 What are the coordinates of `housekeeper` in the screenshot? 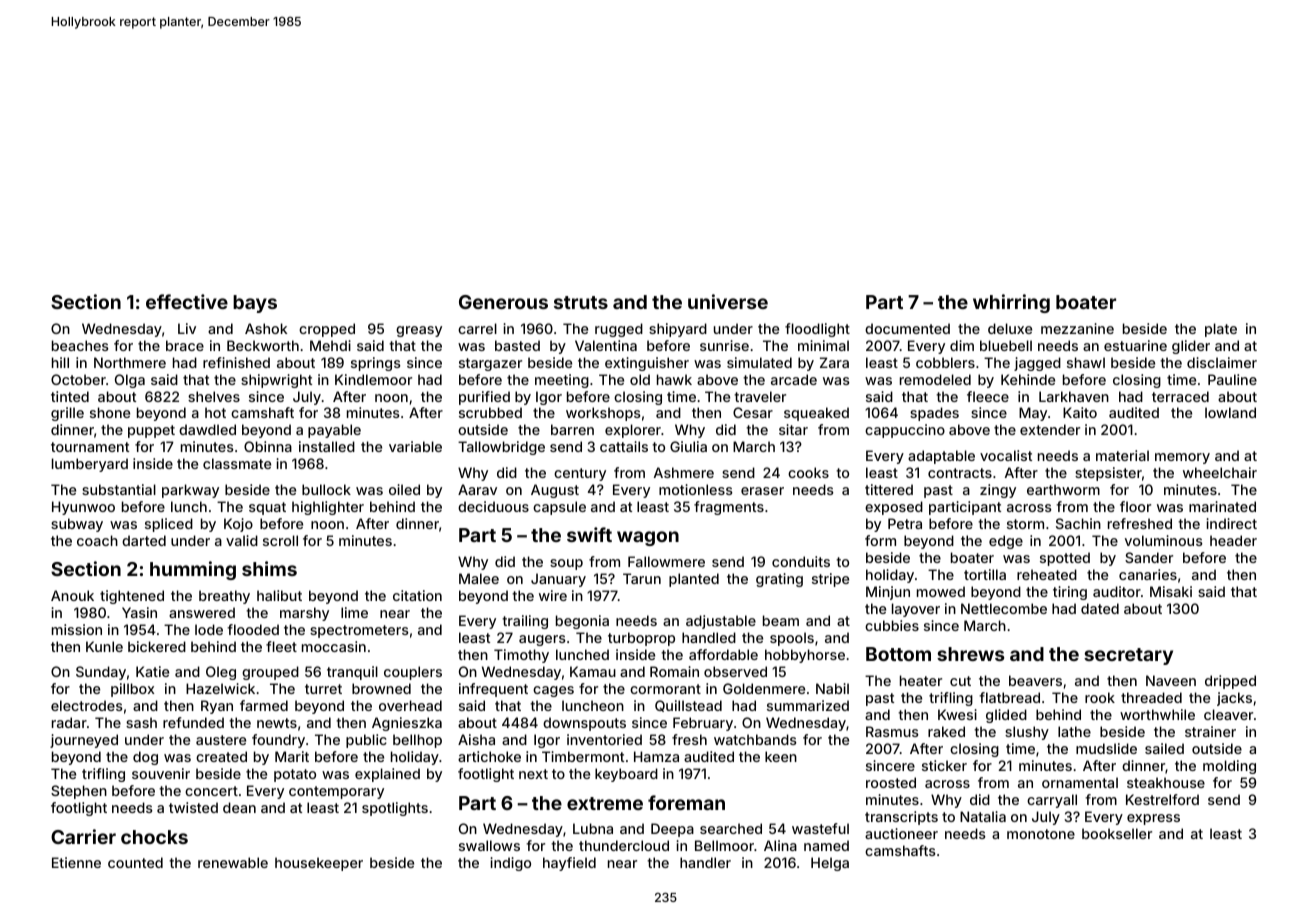 It's located at (319, 864).
